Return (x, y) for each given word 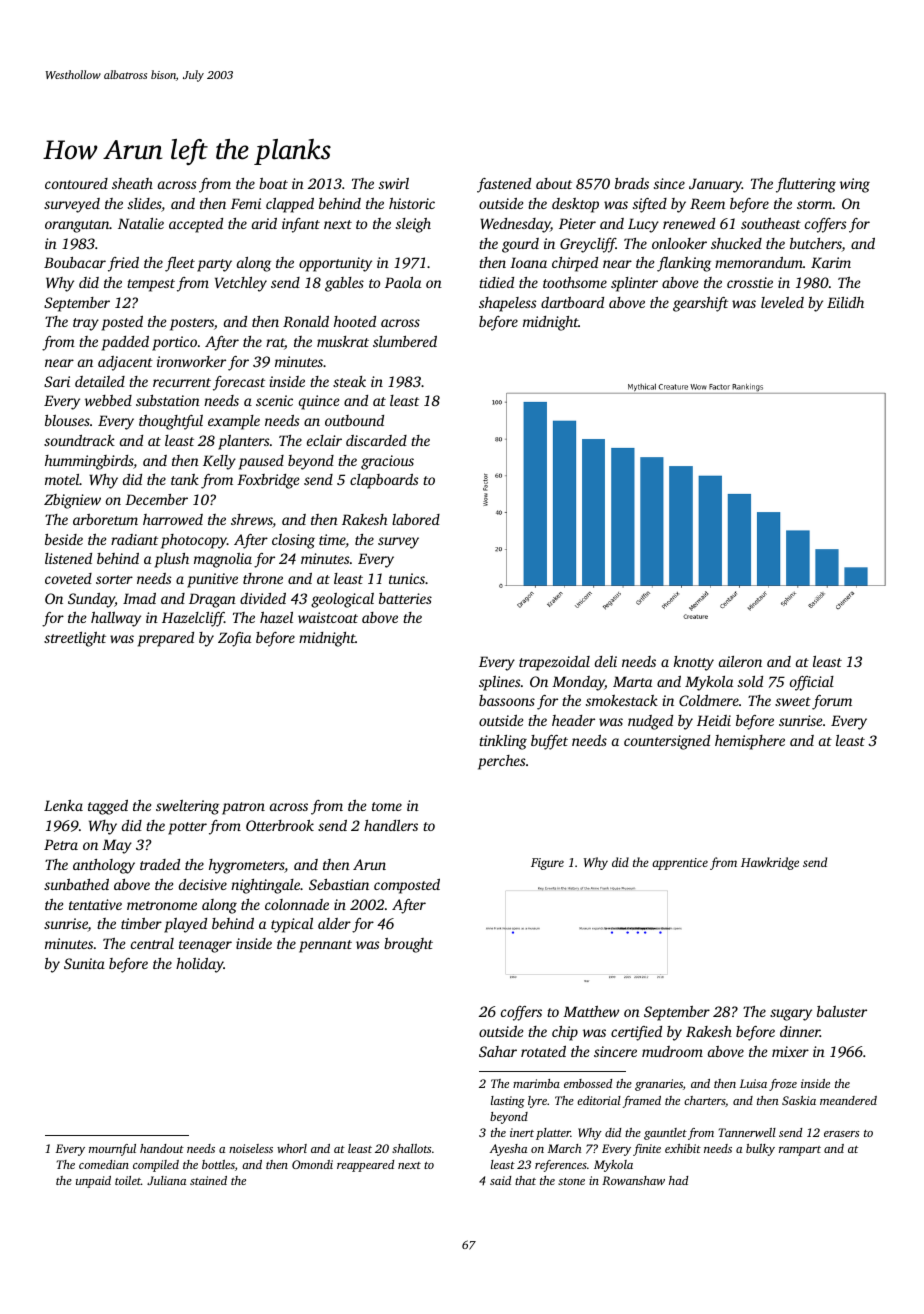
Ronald (306, 321)
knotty (694, 663)
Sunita (84, 963)
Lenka (63, 805)
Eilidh (845, 302)
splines (499, 683)
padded (125, 343)
